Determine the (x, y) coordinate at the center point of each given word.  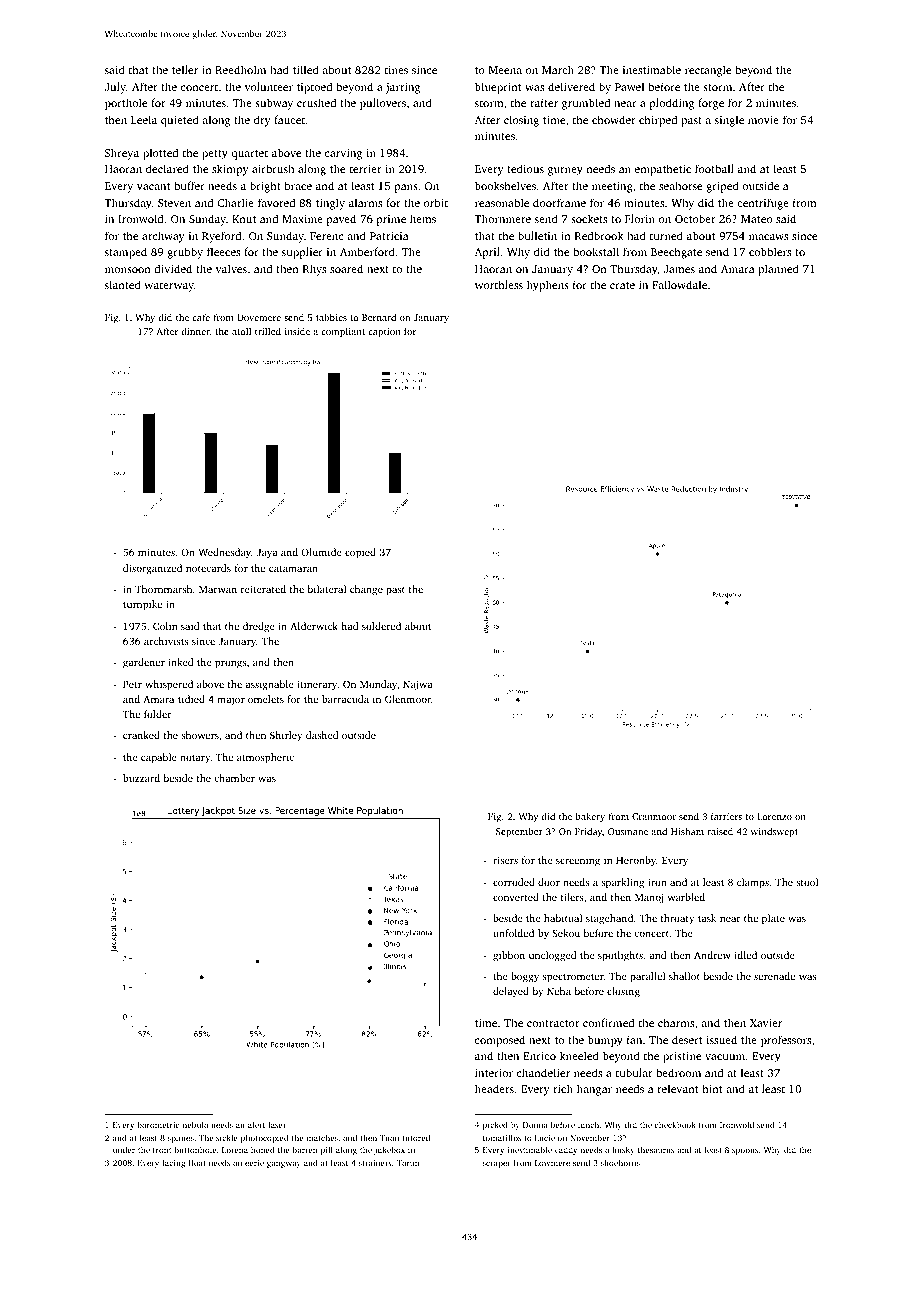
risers (505, 860)
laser (277, 1124)
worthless (499, 284)
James (679, 269)
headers (494, 1088)
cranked (141, 735)
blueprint (498, 88)
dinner (195, 331)
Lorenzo (774, 816)
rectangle (708, 71)
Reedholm (240, 69)
